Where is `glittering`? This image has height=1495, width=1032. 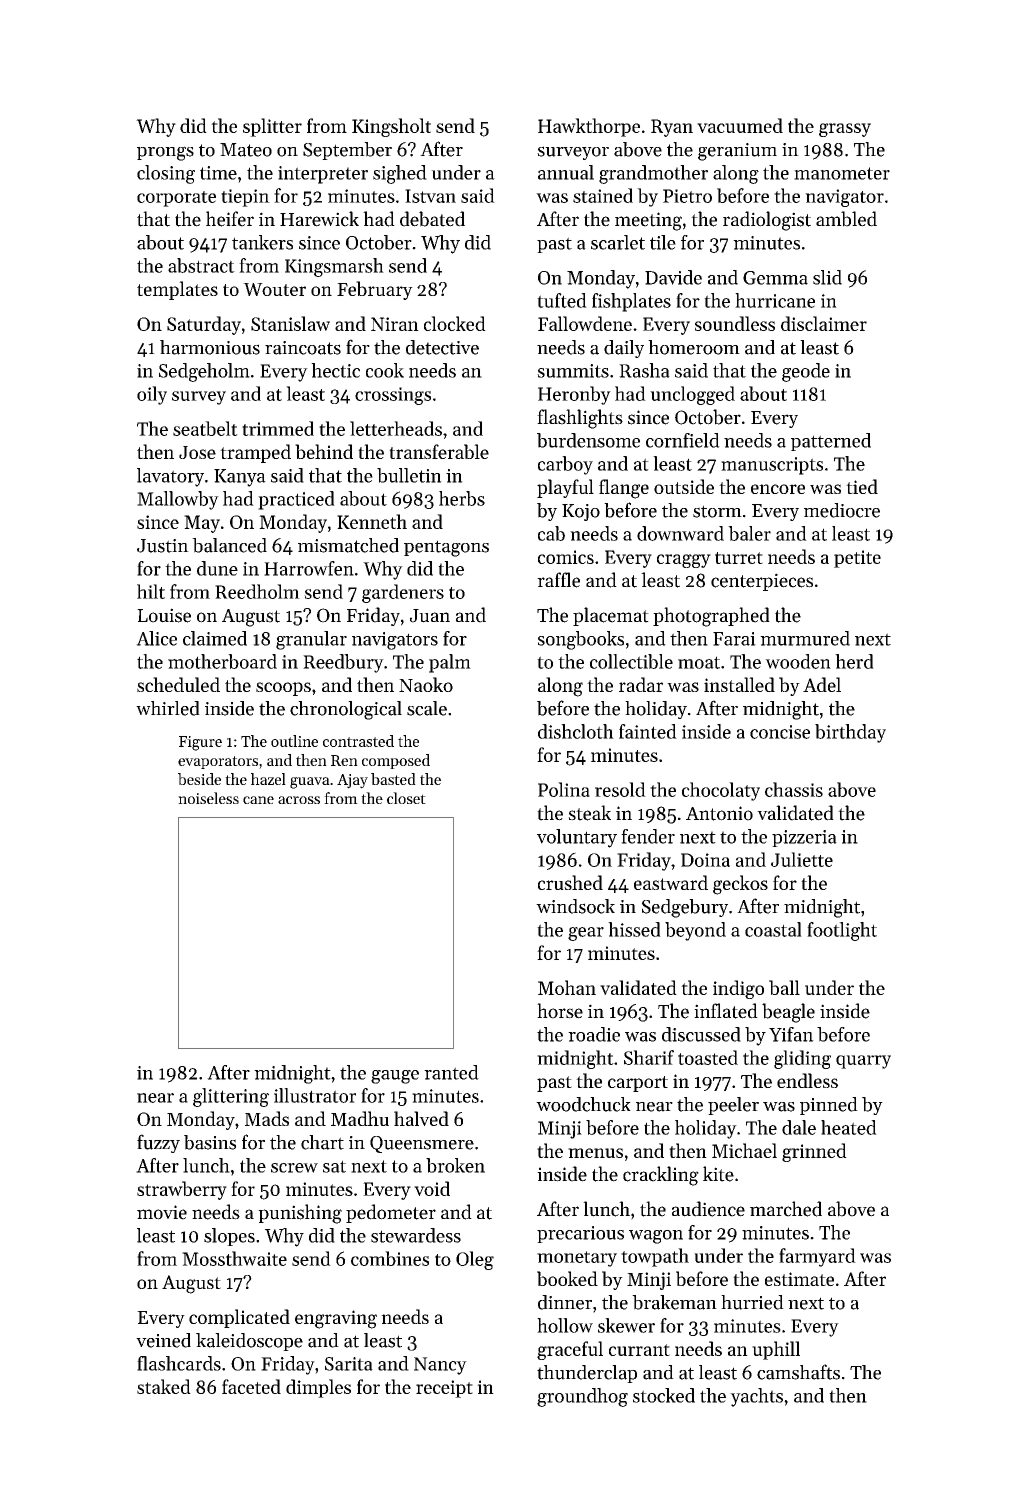 glittering is located at coordinates (231, 1097).
